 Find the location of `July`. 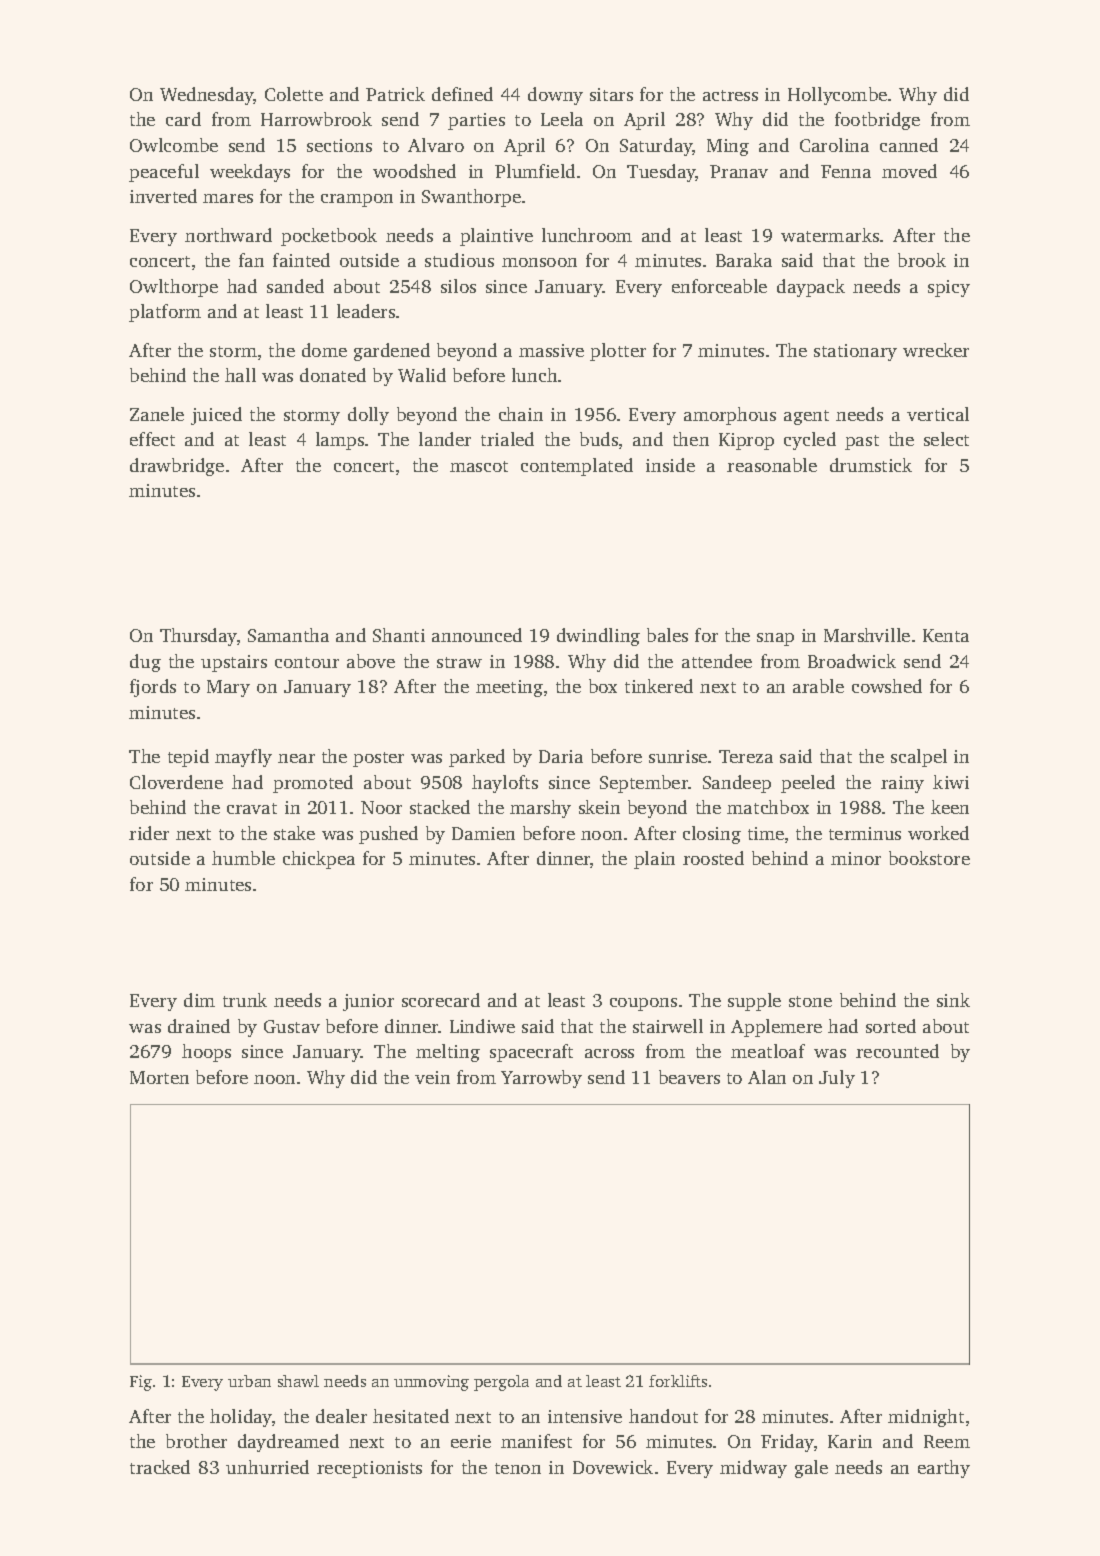

July is located at coordinates (837, 1079).
